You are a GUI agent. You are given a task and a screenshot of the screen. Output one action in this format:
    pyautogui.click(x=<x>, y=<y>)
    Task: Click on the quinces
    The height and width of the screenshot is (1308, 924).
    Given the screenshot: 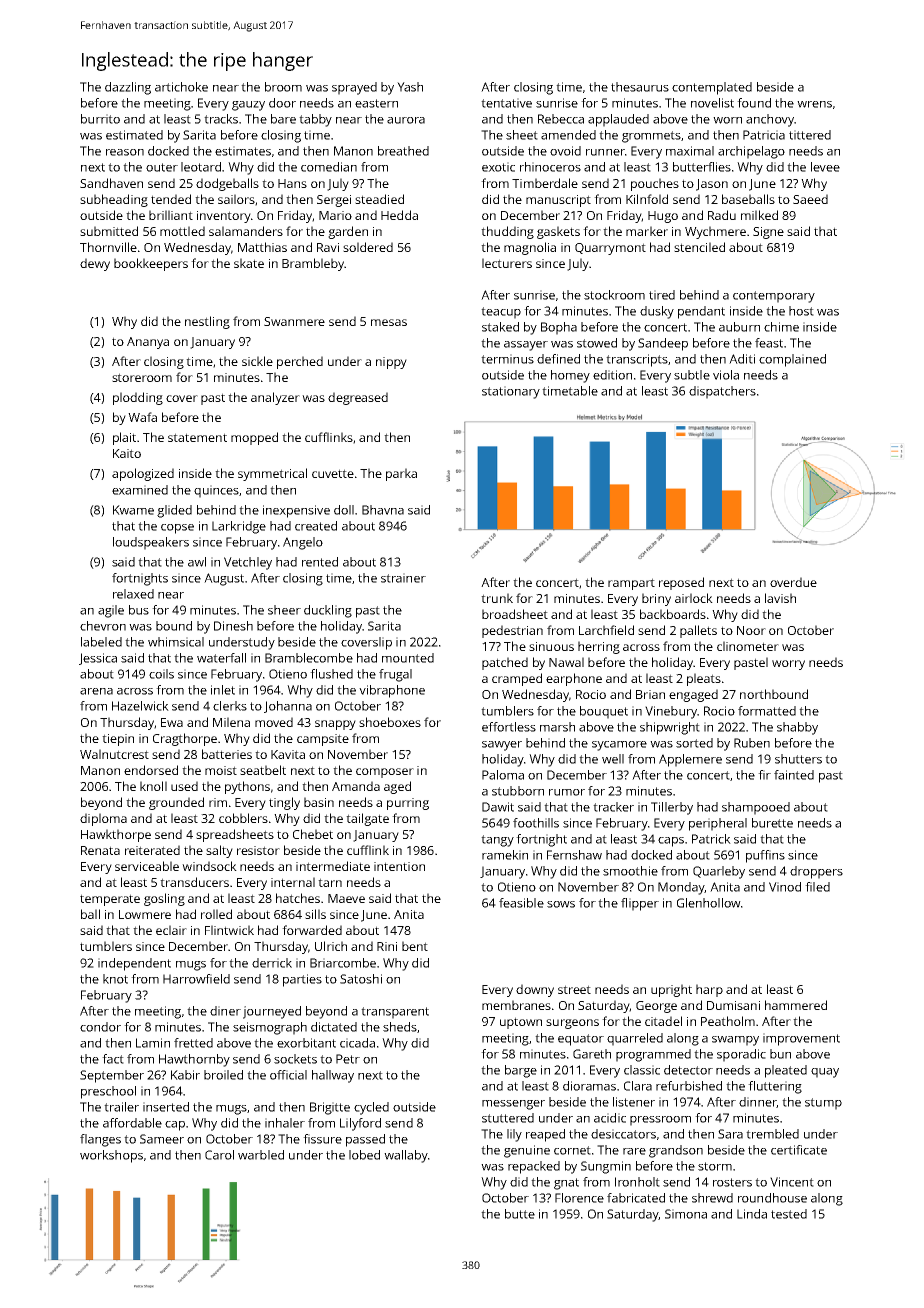 What is the action you would take?
    pyautogui.click(x=216, y=491)
